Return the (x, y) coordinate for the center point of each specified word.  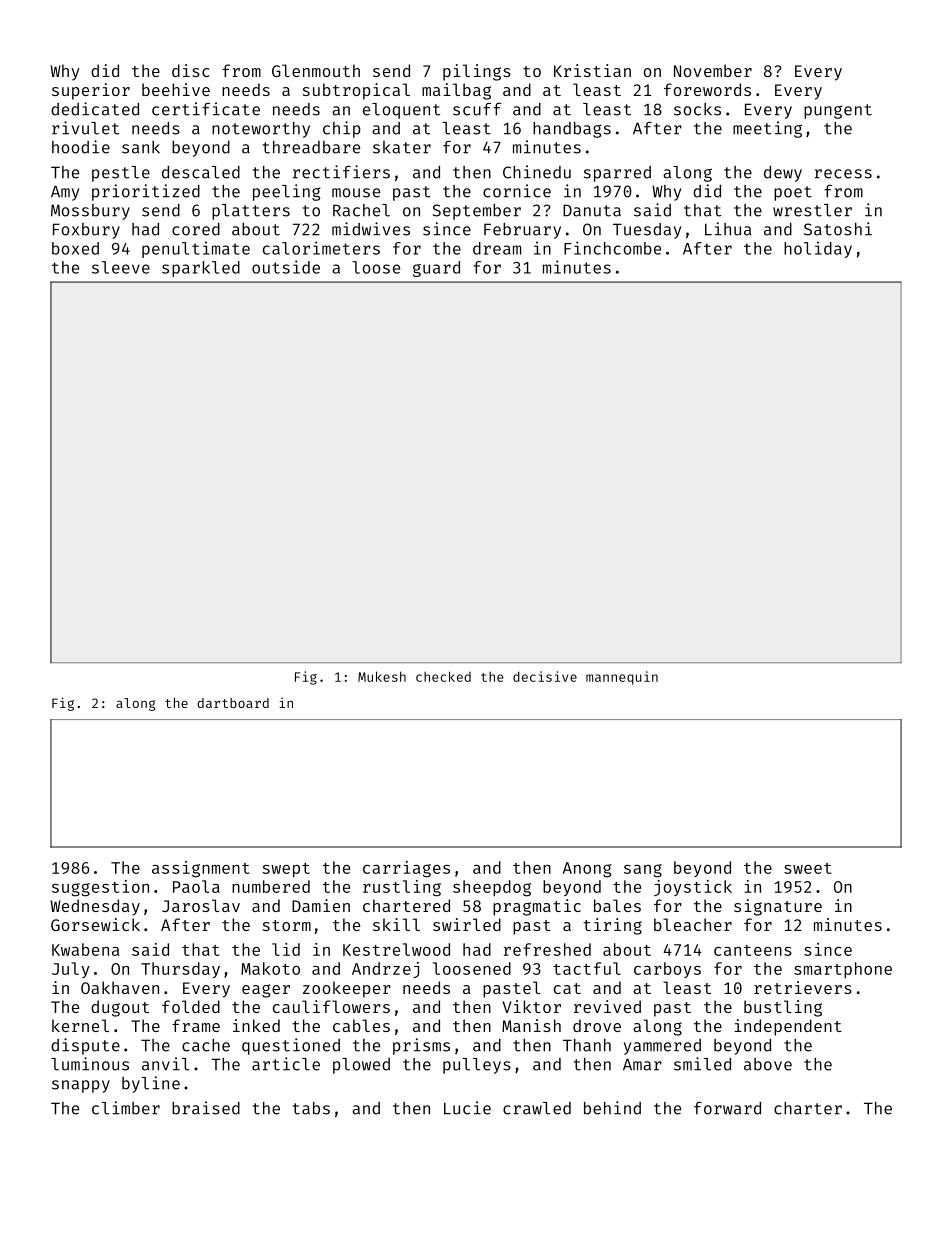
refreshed (547, 949)
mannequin (622, 678)
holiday (818, 249)
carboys (667, 970)
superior (91, 91)
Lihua (728, 229)
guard (436, 269)
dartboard (233, 703)
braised (206, 1108)
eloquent (401, 111)
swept (286, 870)
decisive (545, 676)
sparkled (201, 269)
